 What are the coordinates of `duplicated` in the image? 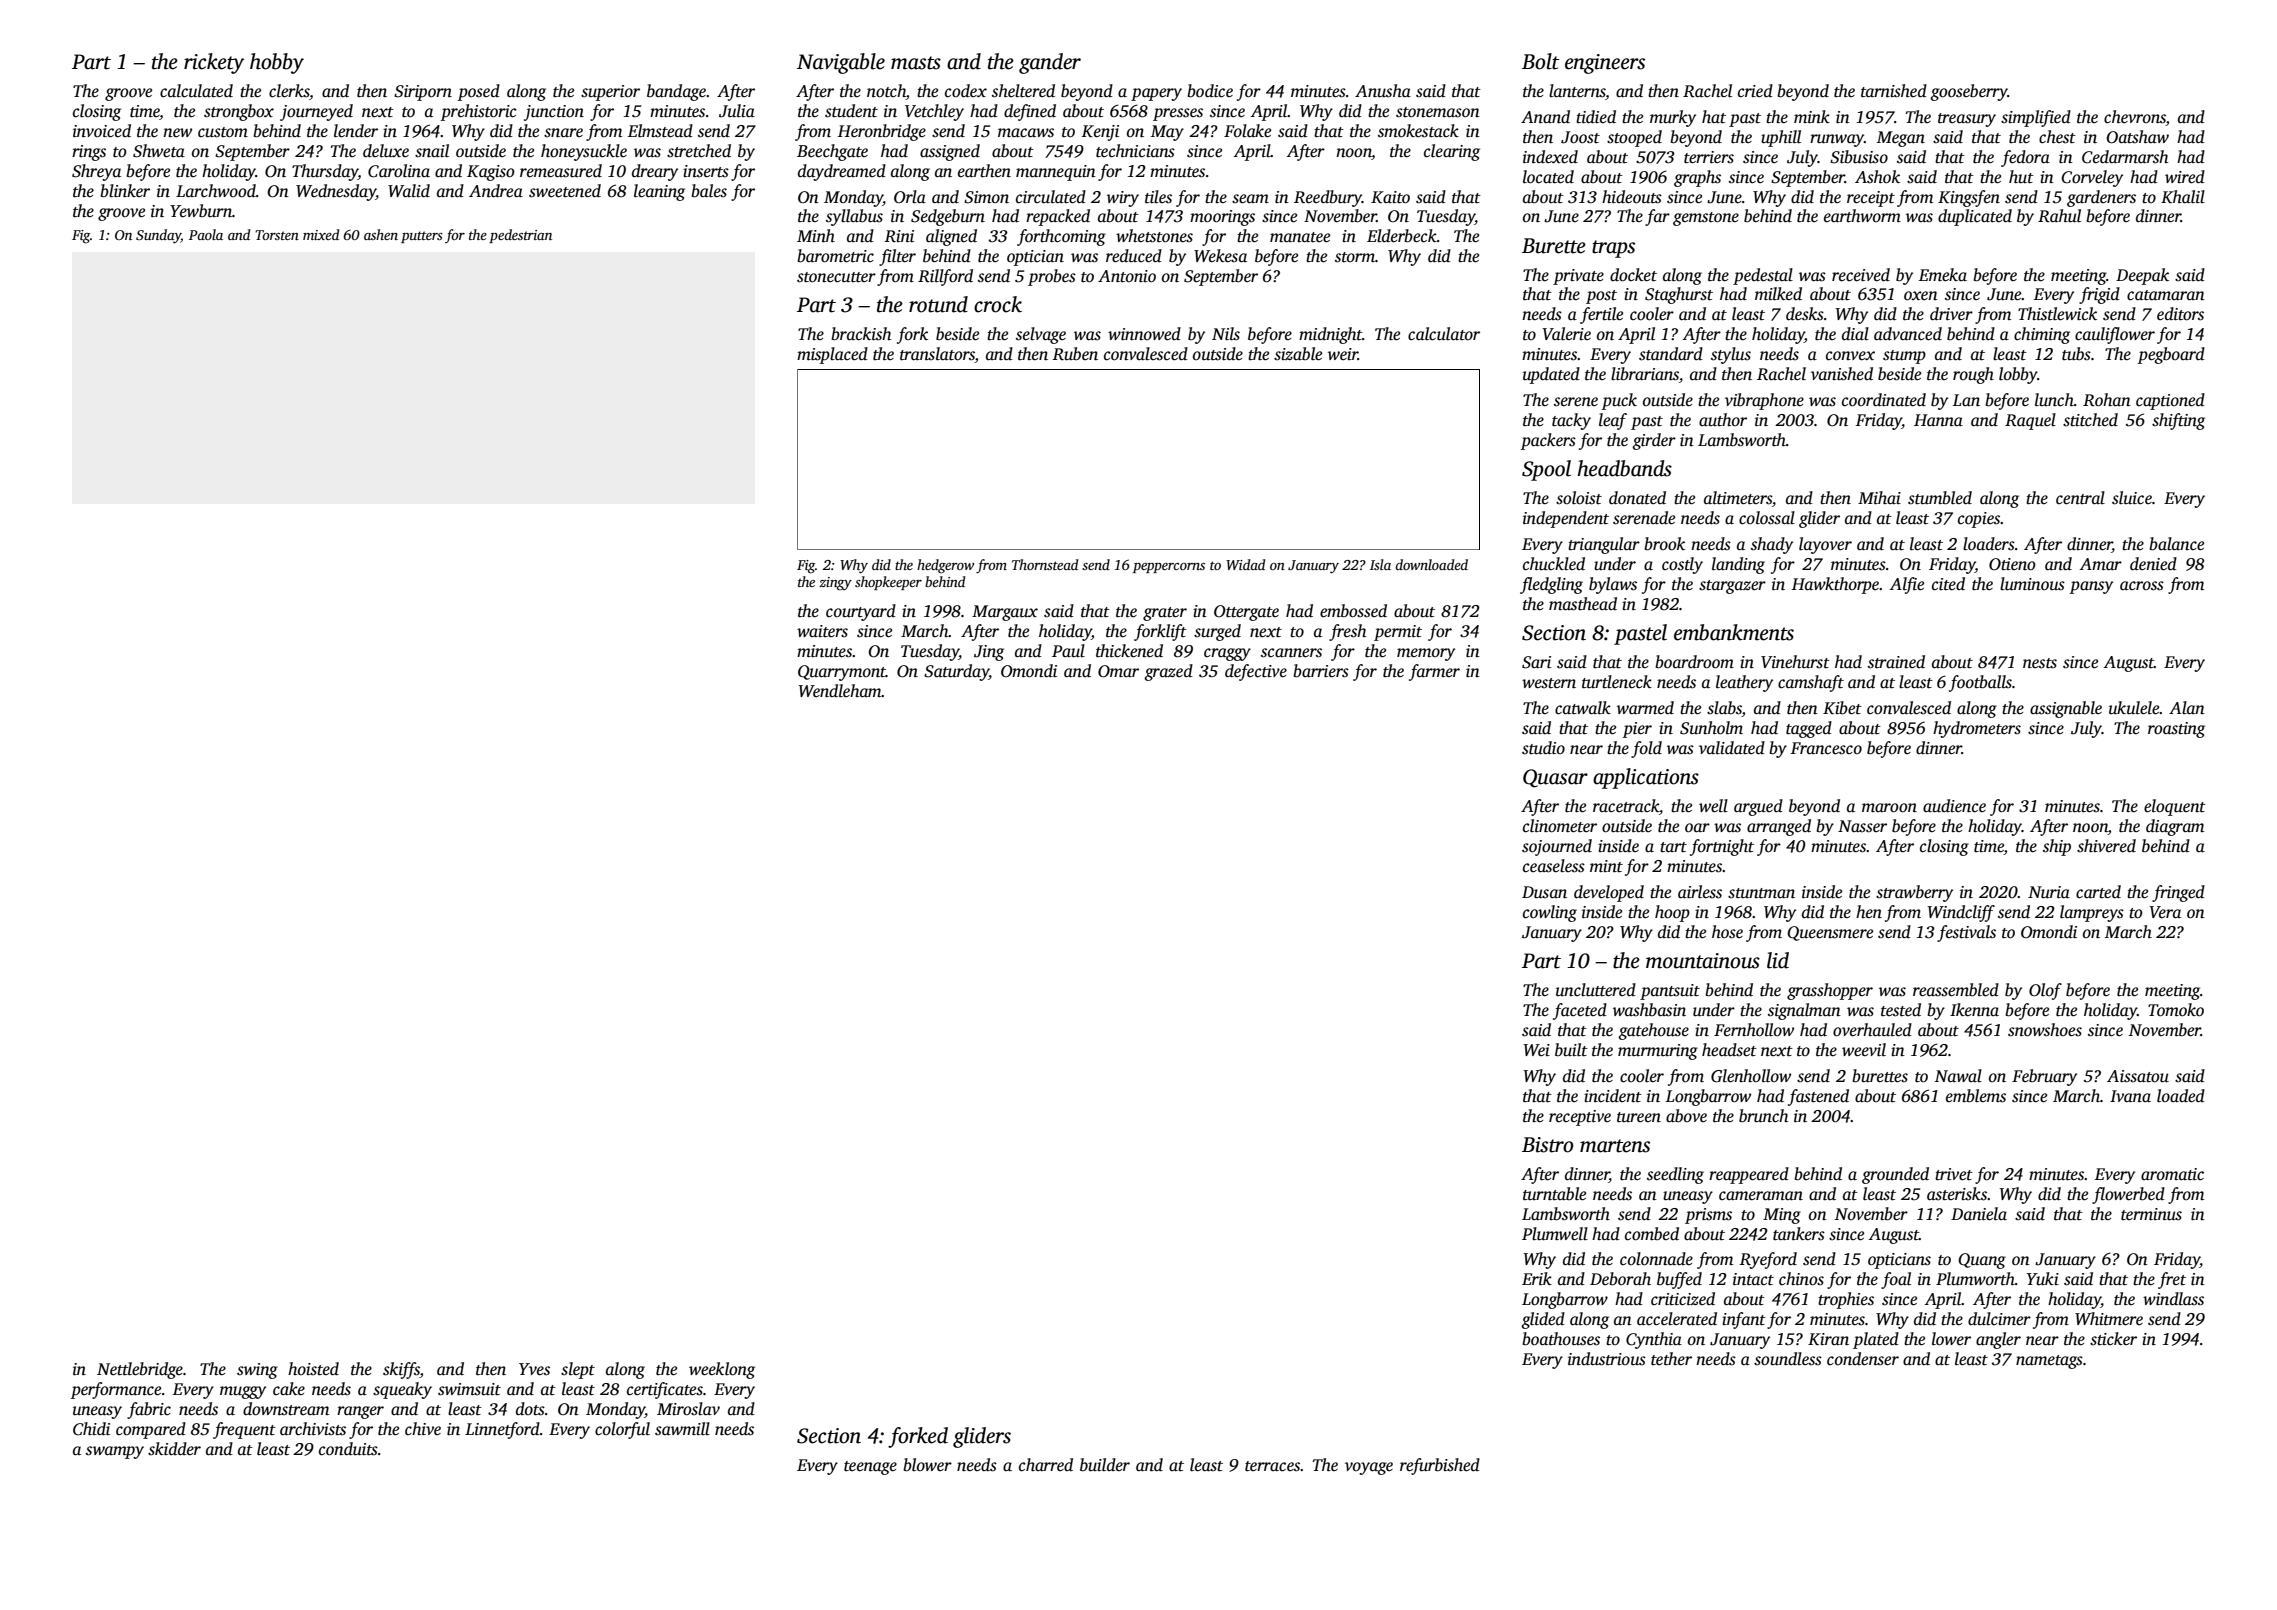 It's located at (1975, 217).
